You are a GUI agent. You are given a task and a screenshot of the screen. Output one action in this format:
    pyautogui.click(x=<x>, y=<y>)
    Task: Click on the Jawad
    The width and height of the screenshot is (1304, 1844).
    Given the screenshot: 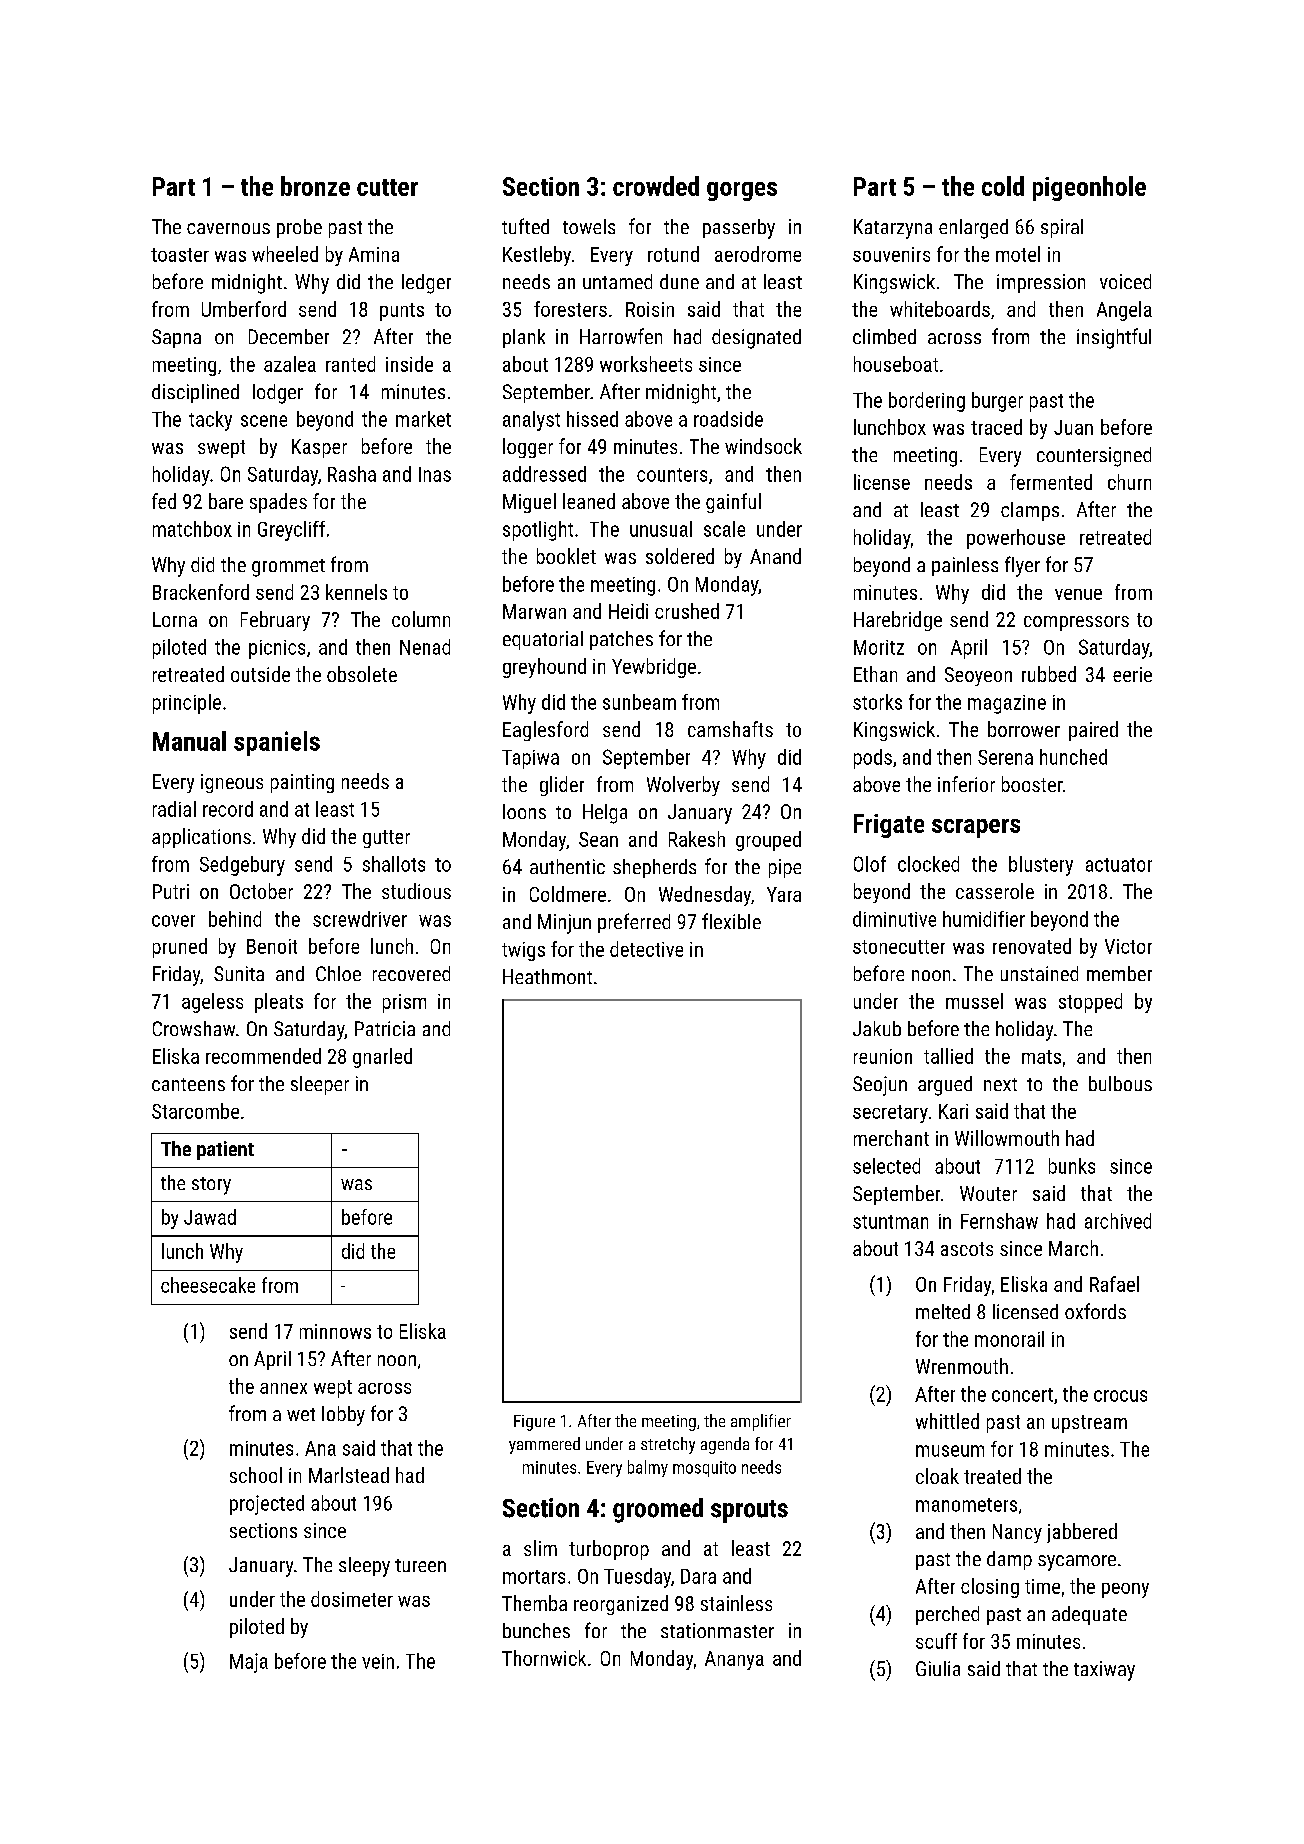 What is the action you would take?
    pyautogui.click(x=210, y=1217)
